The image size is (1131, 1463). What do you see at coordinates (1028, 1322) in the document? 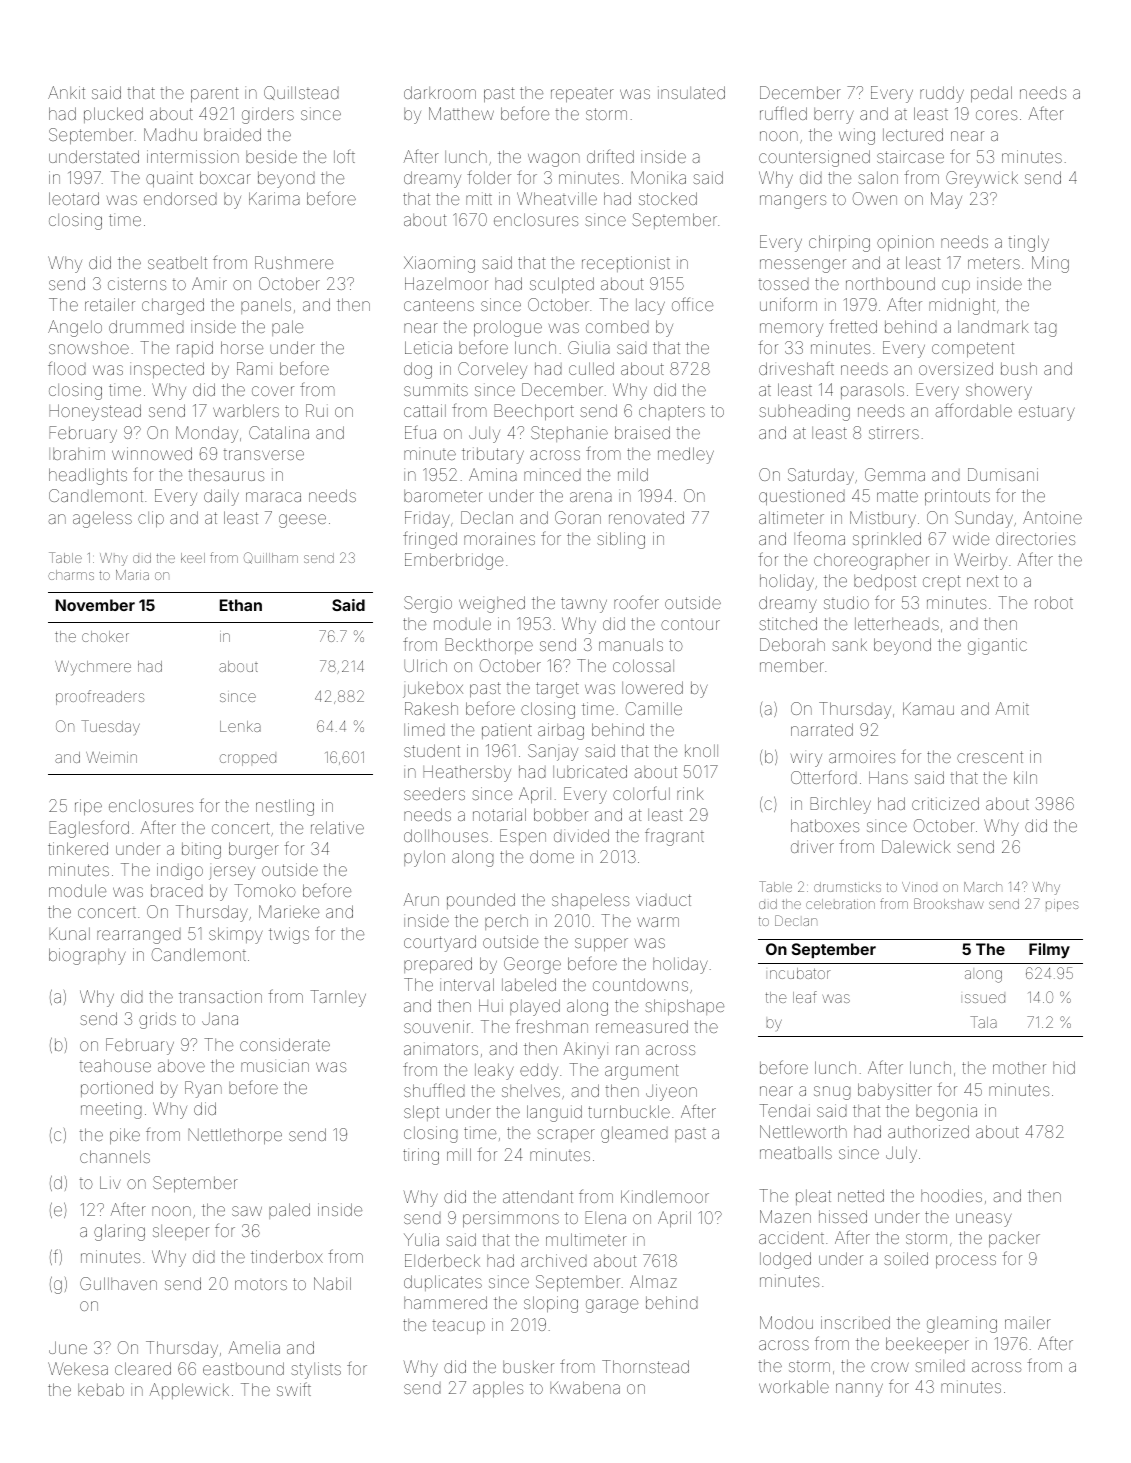
I see `mailer` at bounding box center [1028, 1322].
